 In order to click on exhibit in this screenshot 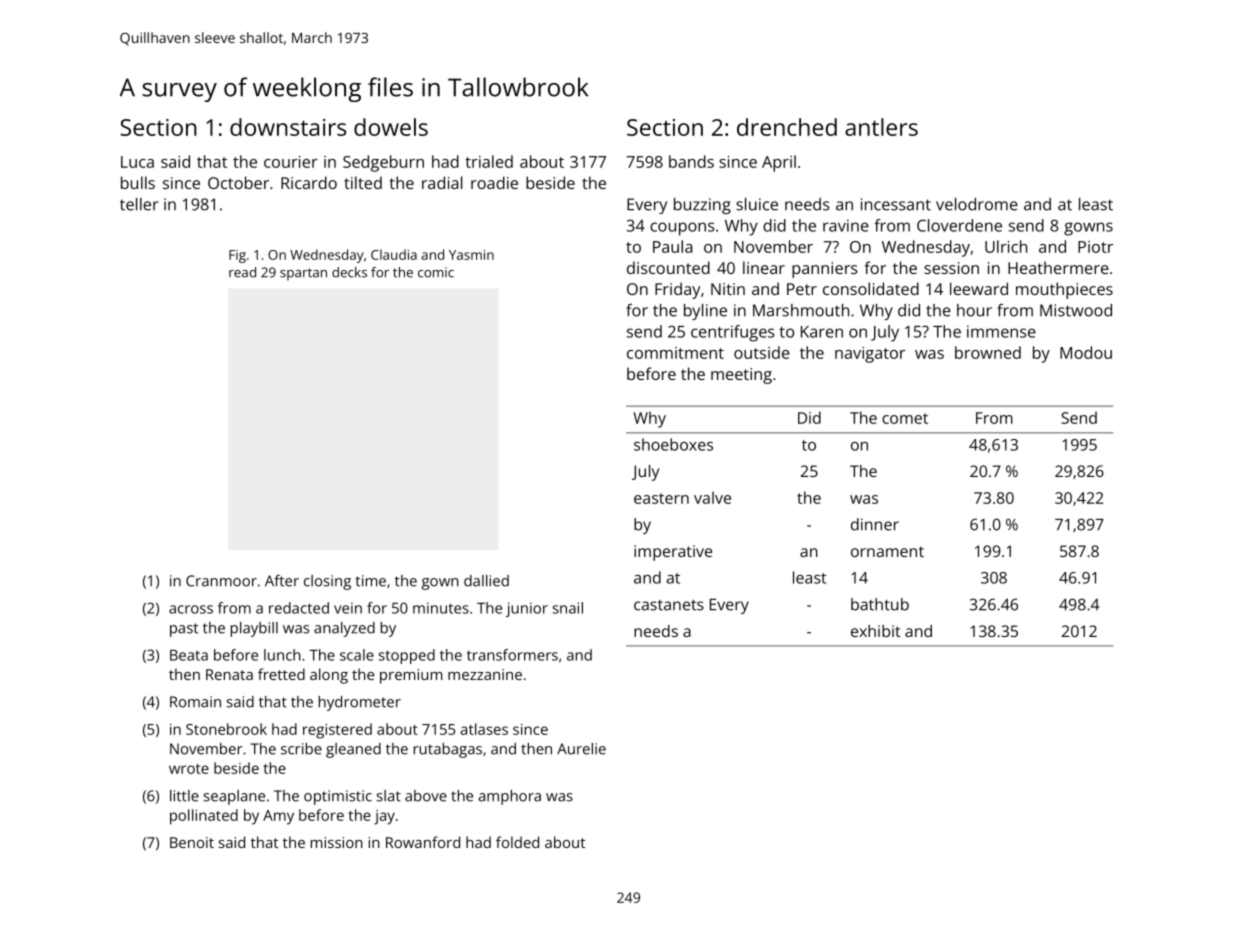, I will do `click(876, 631)`.
